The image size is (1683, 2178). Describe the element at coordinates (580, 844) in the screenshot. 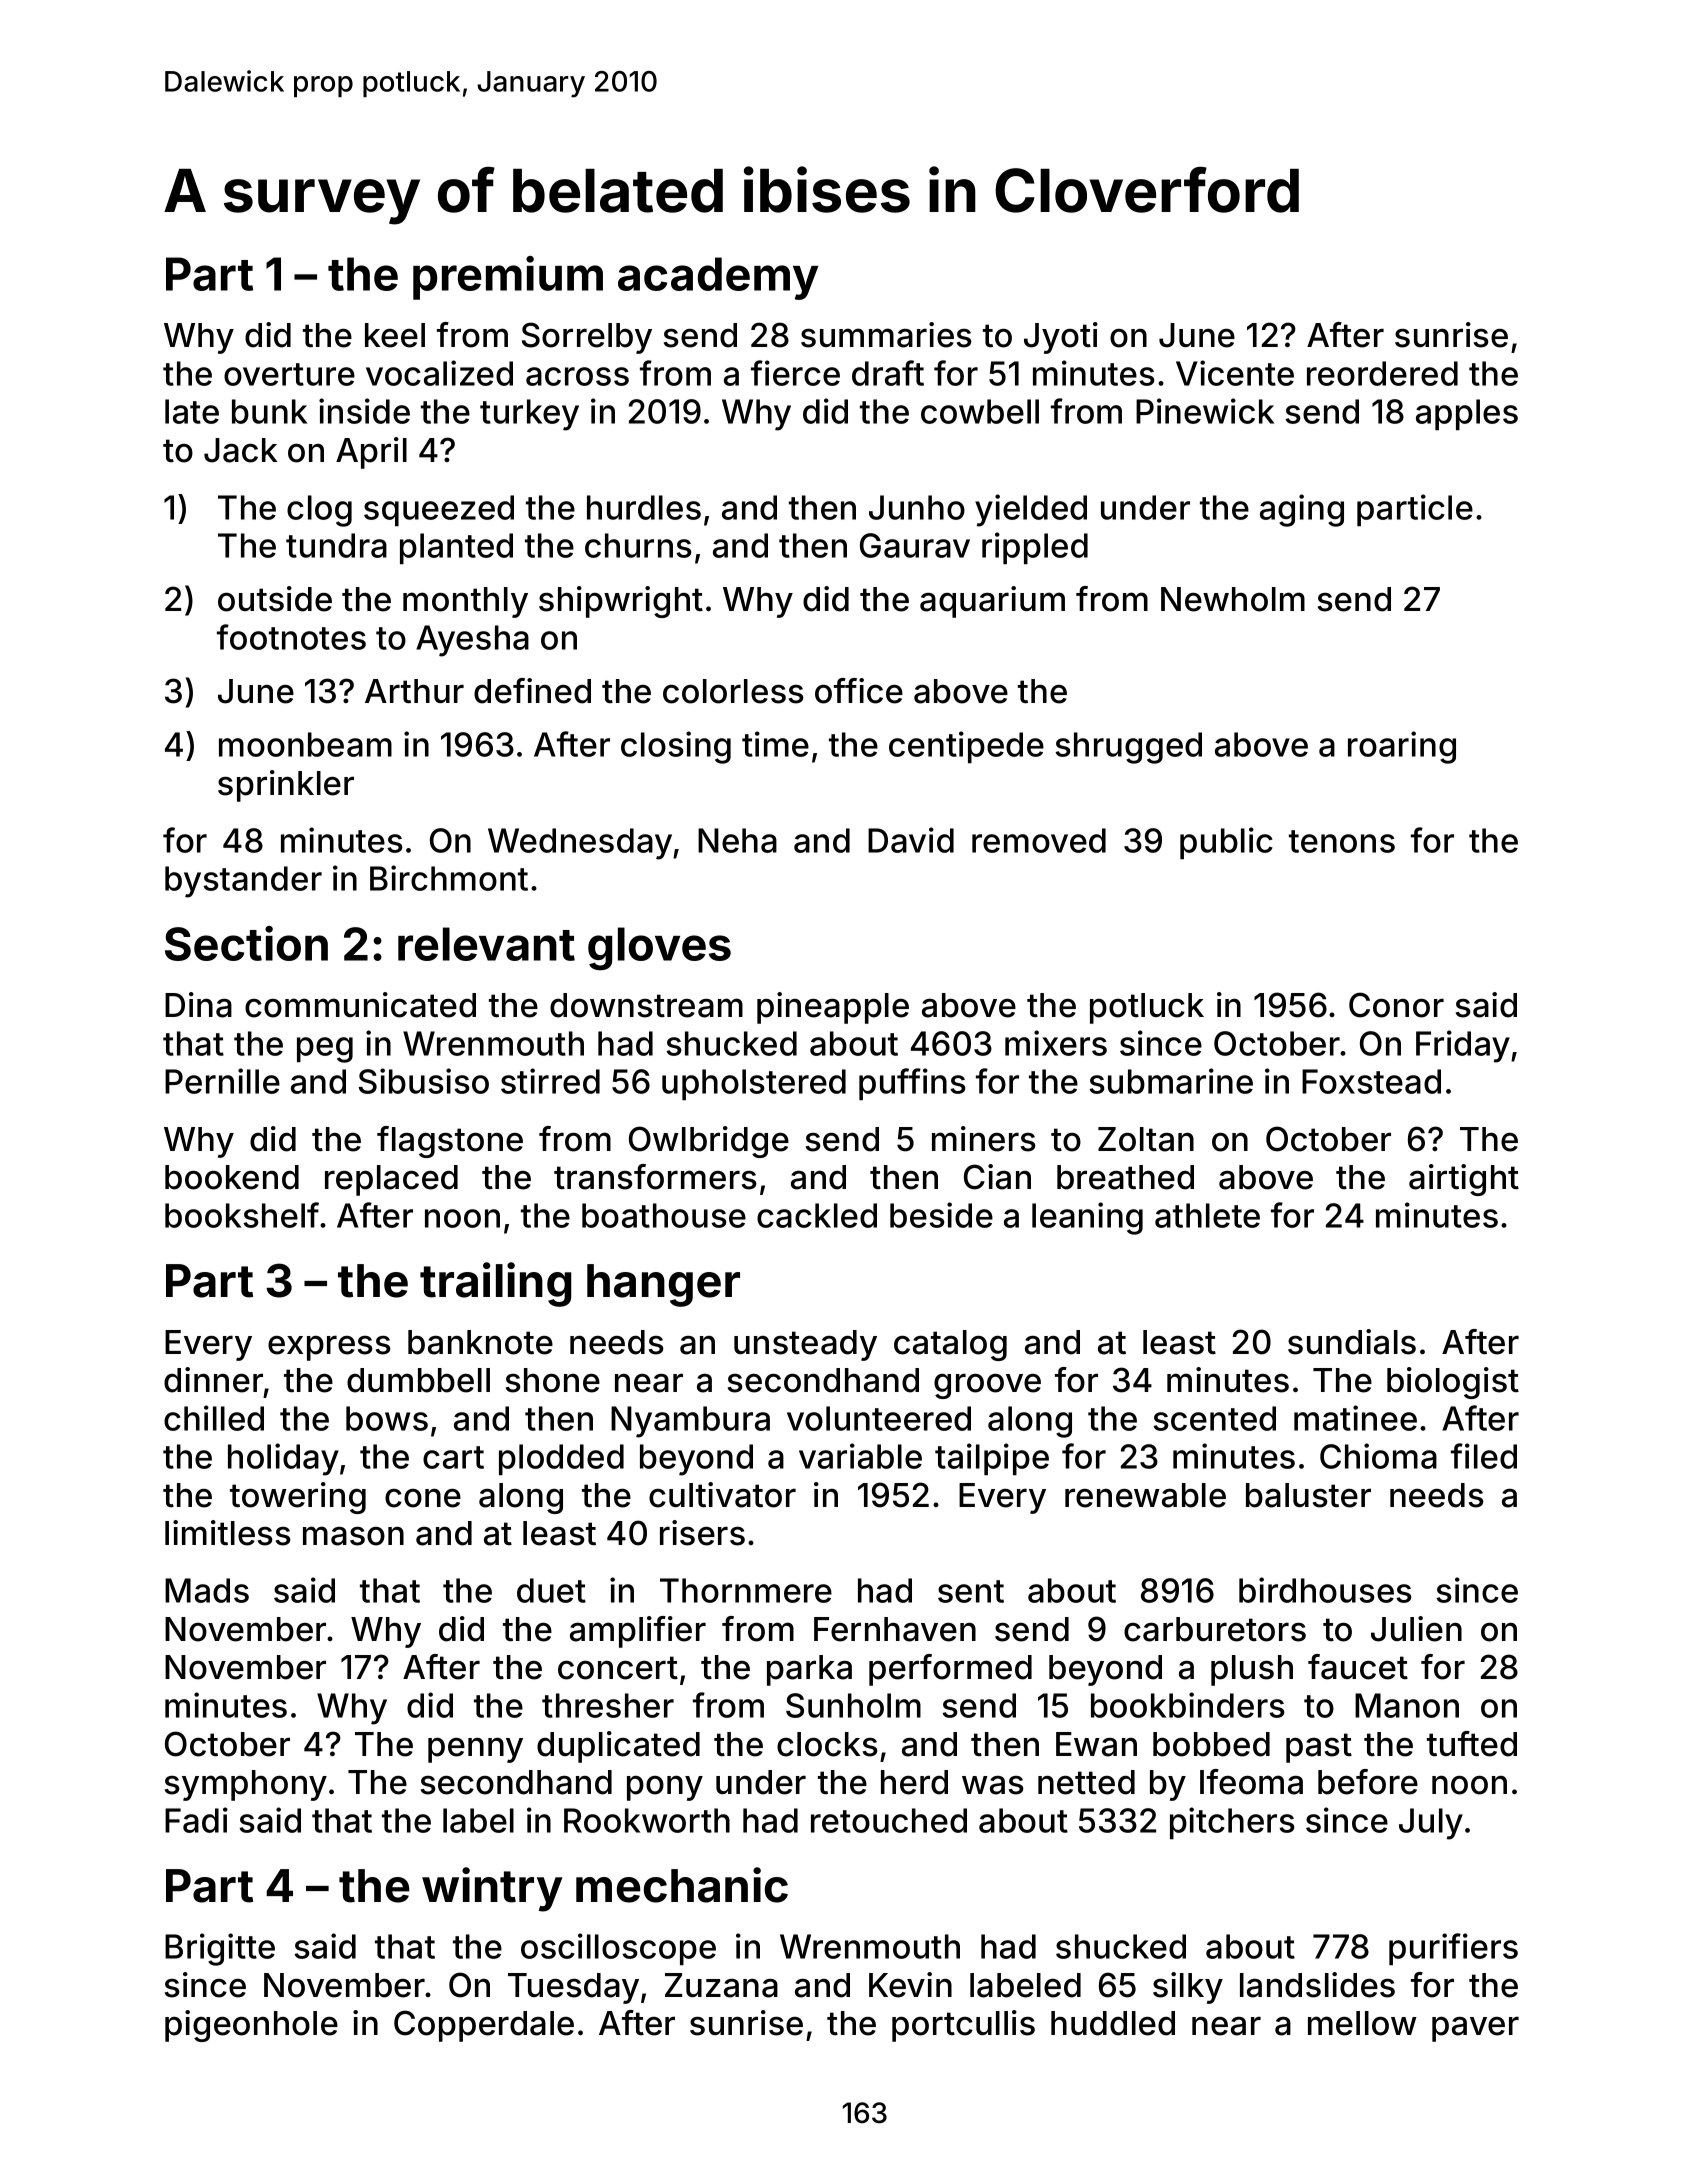

I see `Wednesday` at that location.
